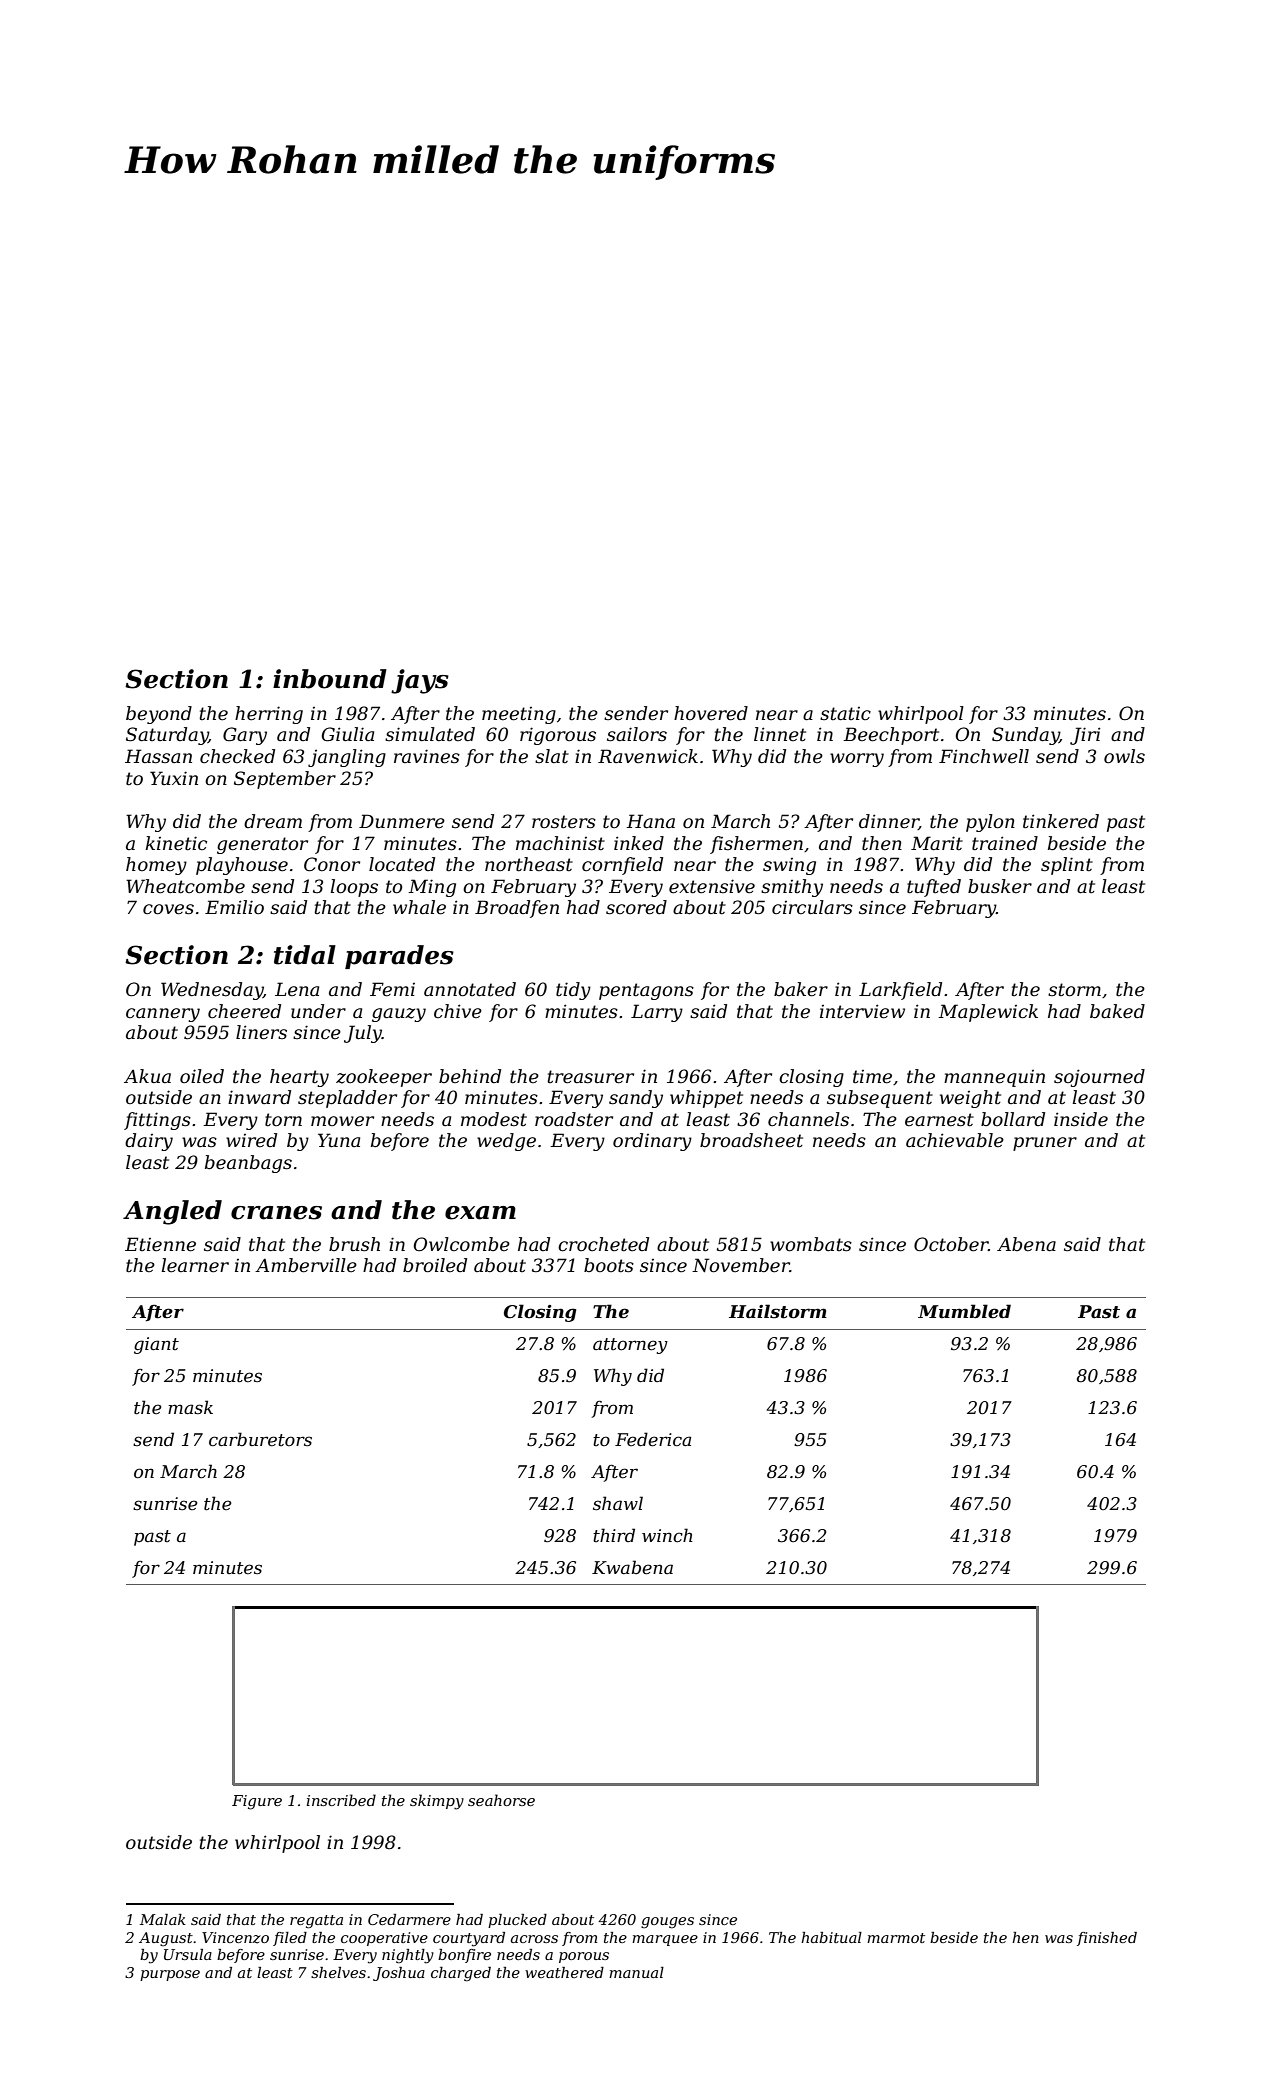 This screenshot has height=2093, width=1271. I want to click on mask, so click(190, 1407).
